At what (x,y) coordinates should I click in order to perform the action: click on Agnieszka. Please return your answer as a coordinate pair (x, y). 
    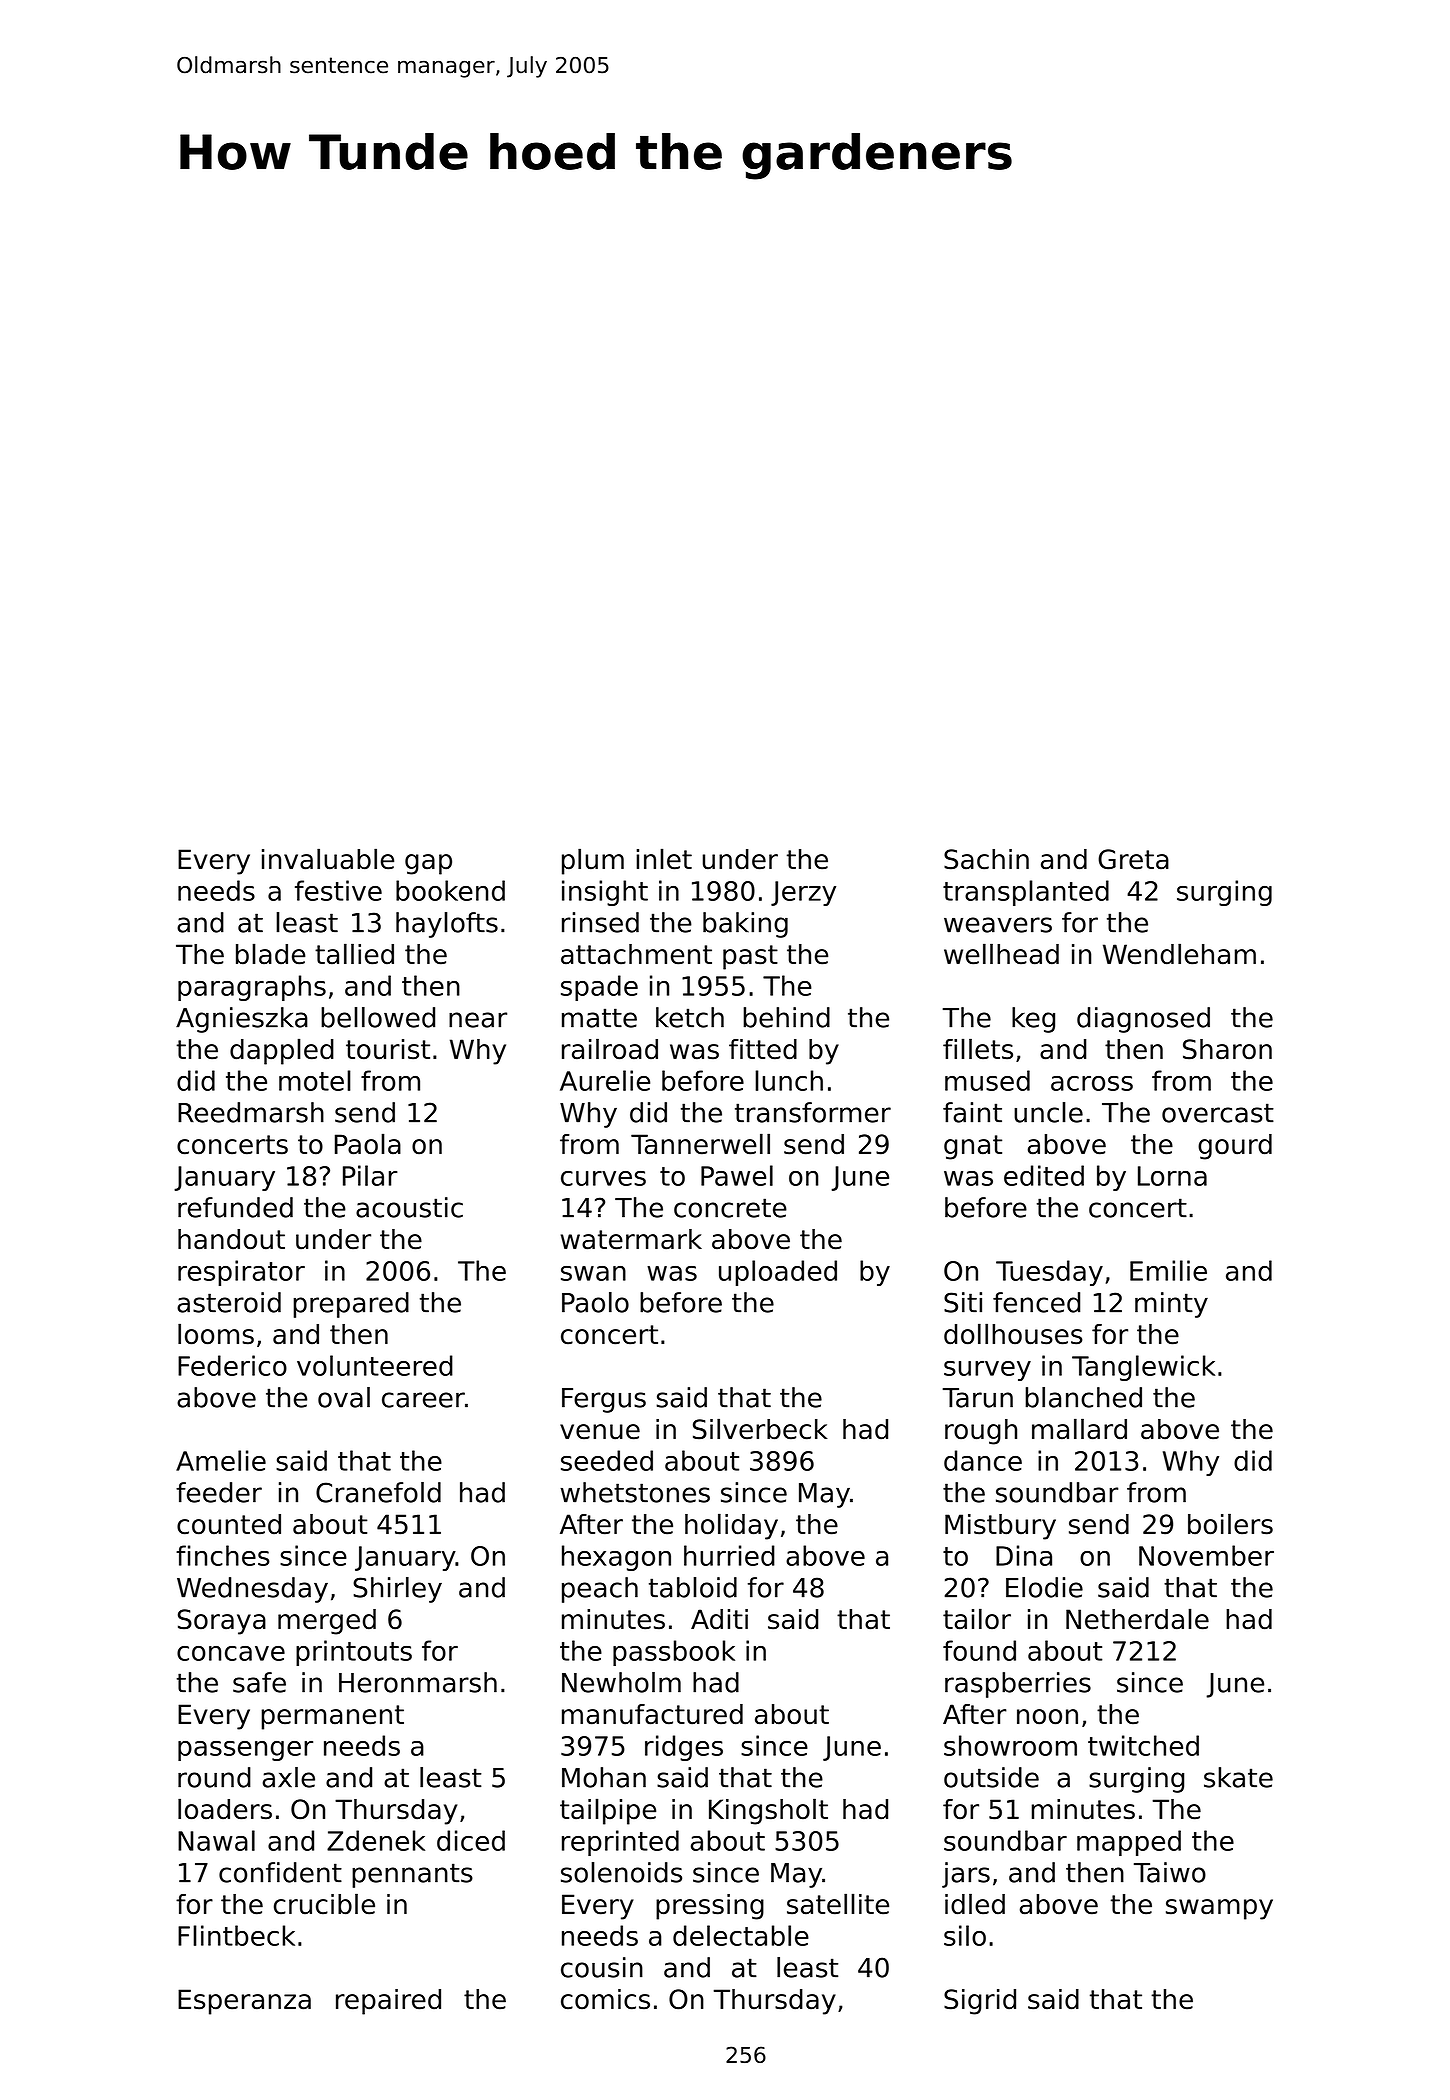
    Looking at the image, I should click on (242, 1020).
